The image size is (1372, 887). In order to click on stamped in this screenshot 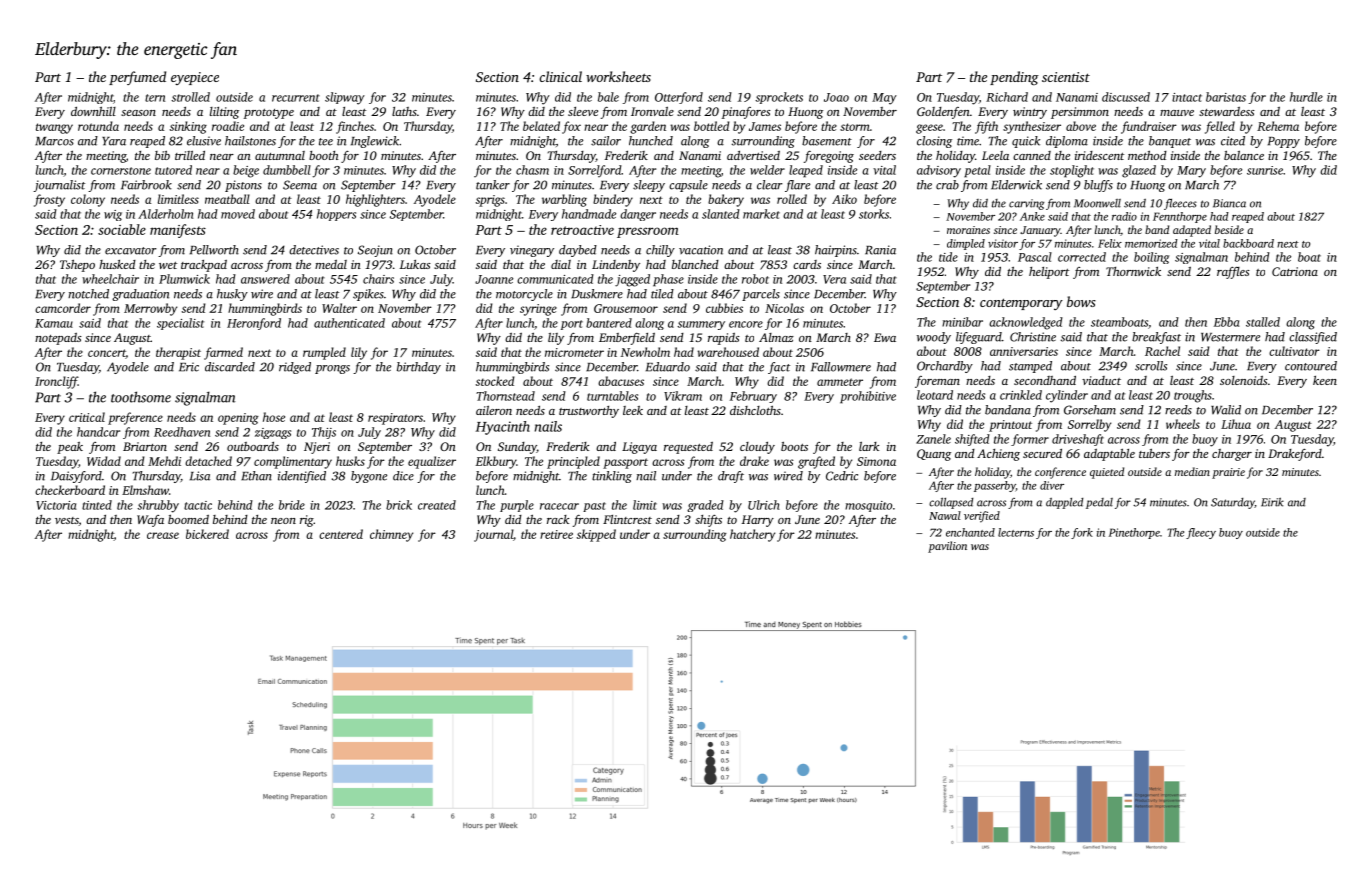, I will do `click(1030, 367)`.
